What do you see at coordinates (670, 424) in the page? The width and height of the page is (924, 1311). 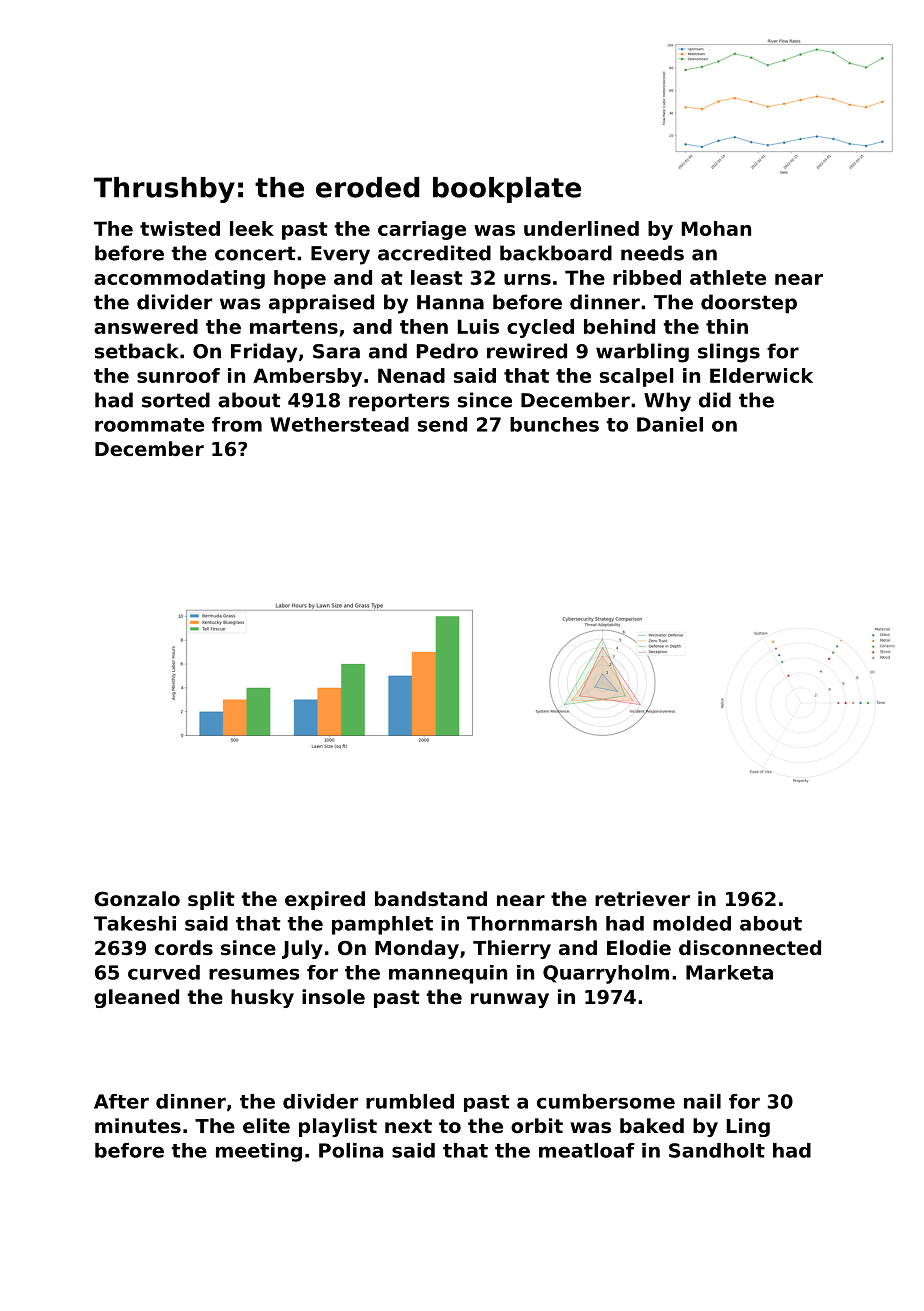 I see `Daniel` at bounding box center [670, 424].
